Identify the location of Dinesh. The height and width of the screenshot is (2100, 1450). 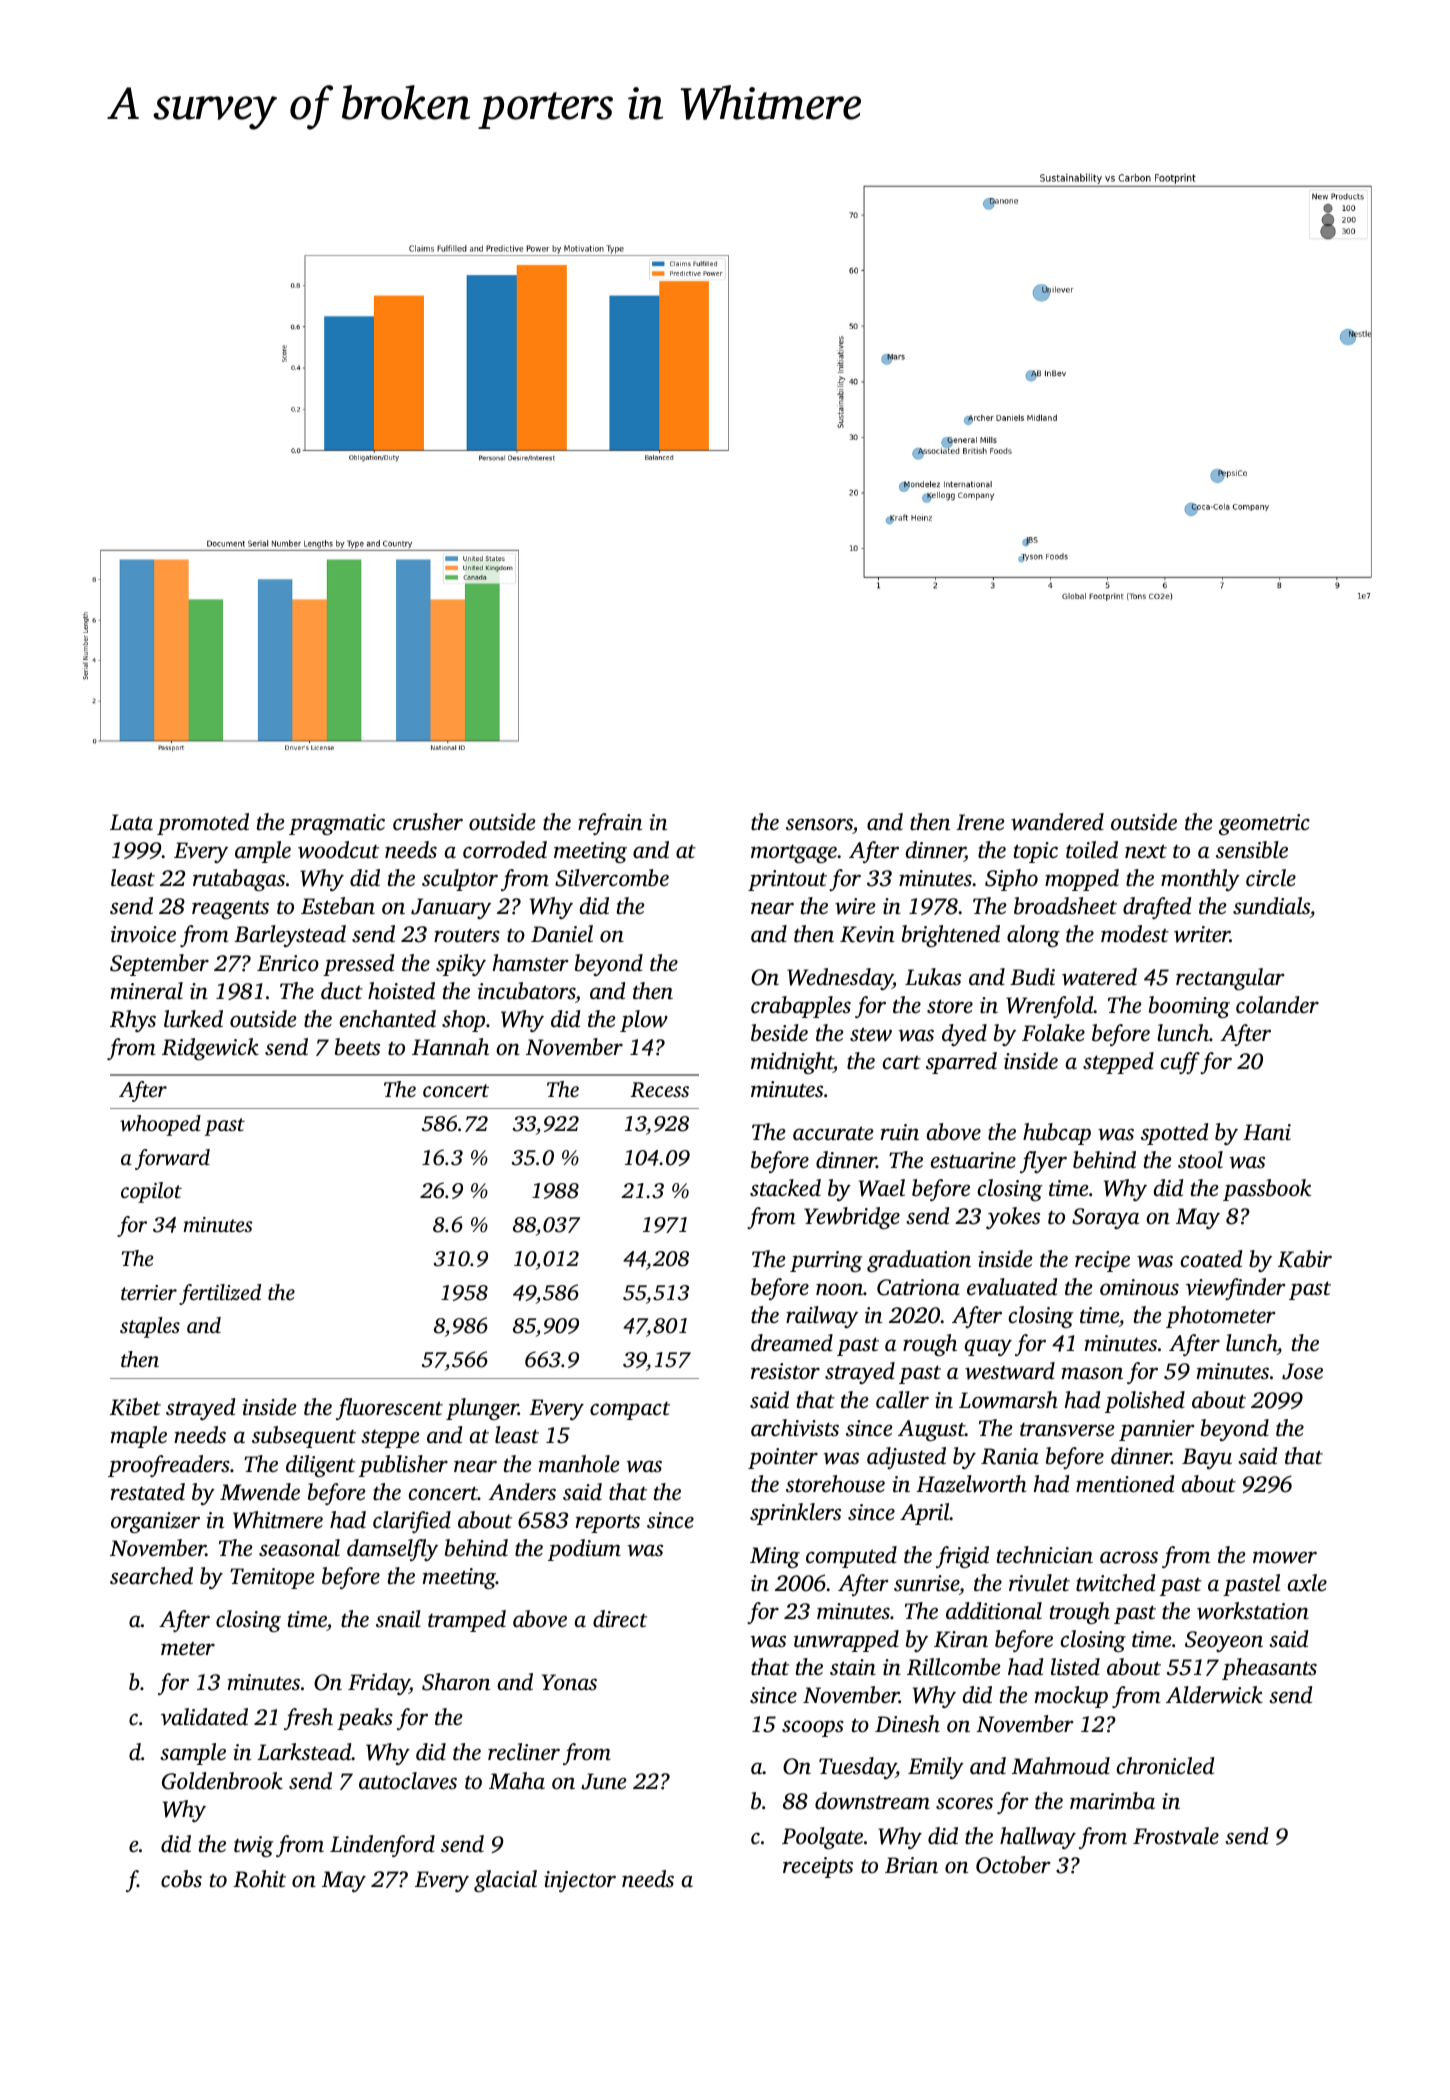
(907, 1724).
